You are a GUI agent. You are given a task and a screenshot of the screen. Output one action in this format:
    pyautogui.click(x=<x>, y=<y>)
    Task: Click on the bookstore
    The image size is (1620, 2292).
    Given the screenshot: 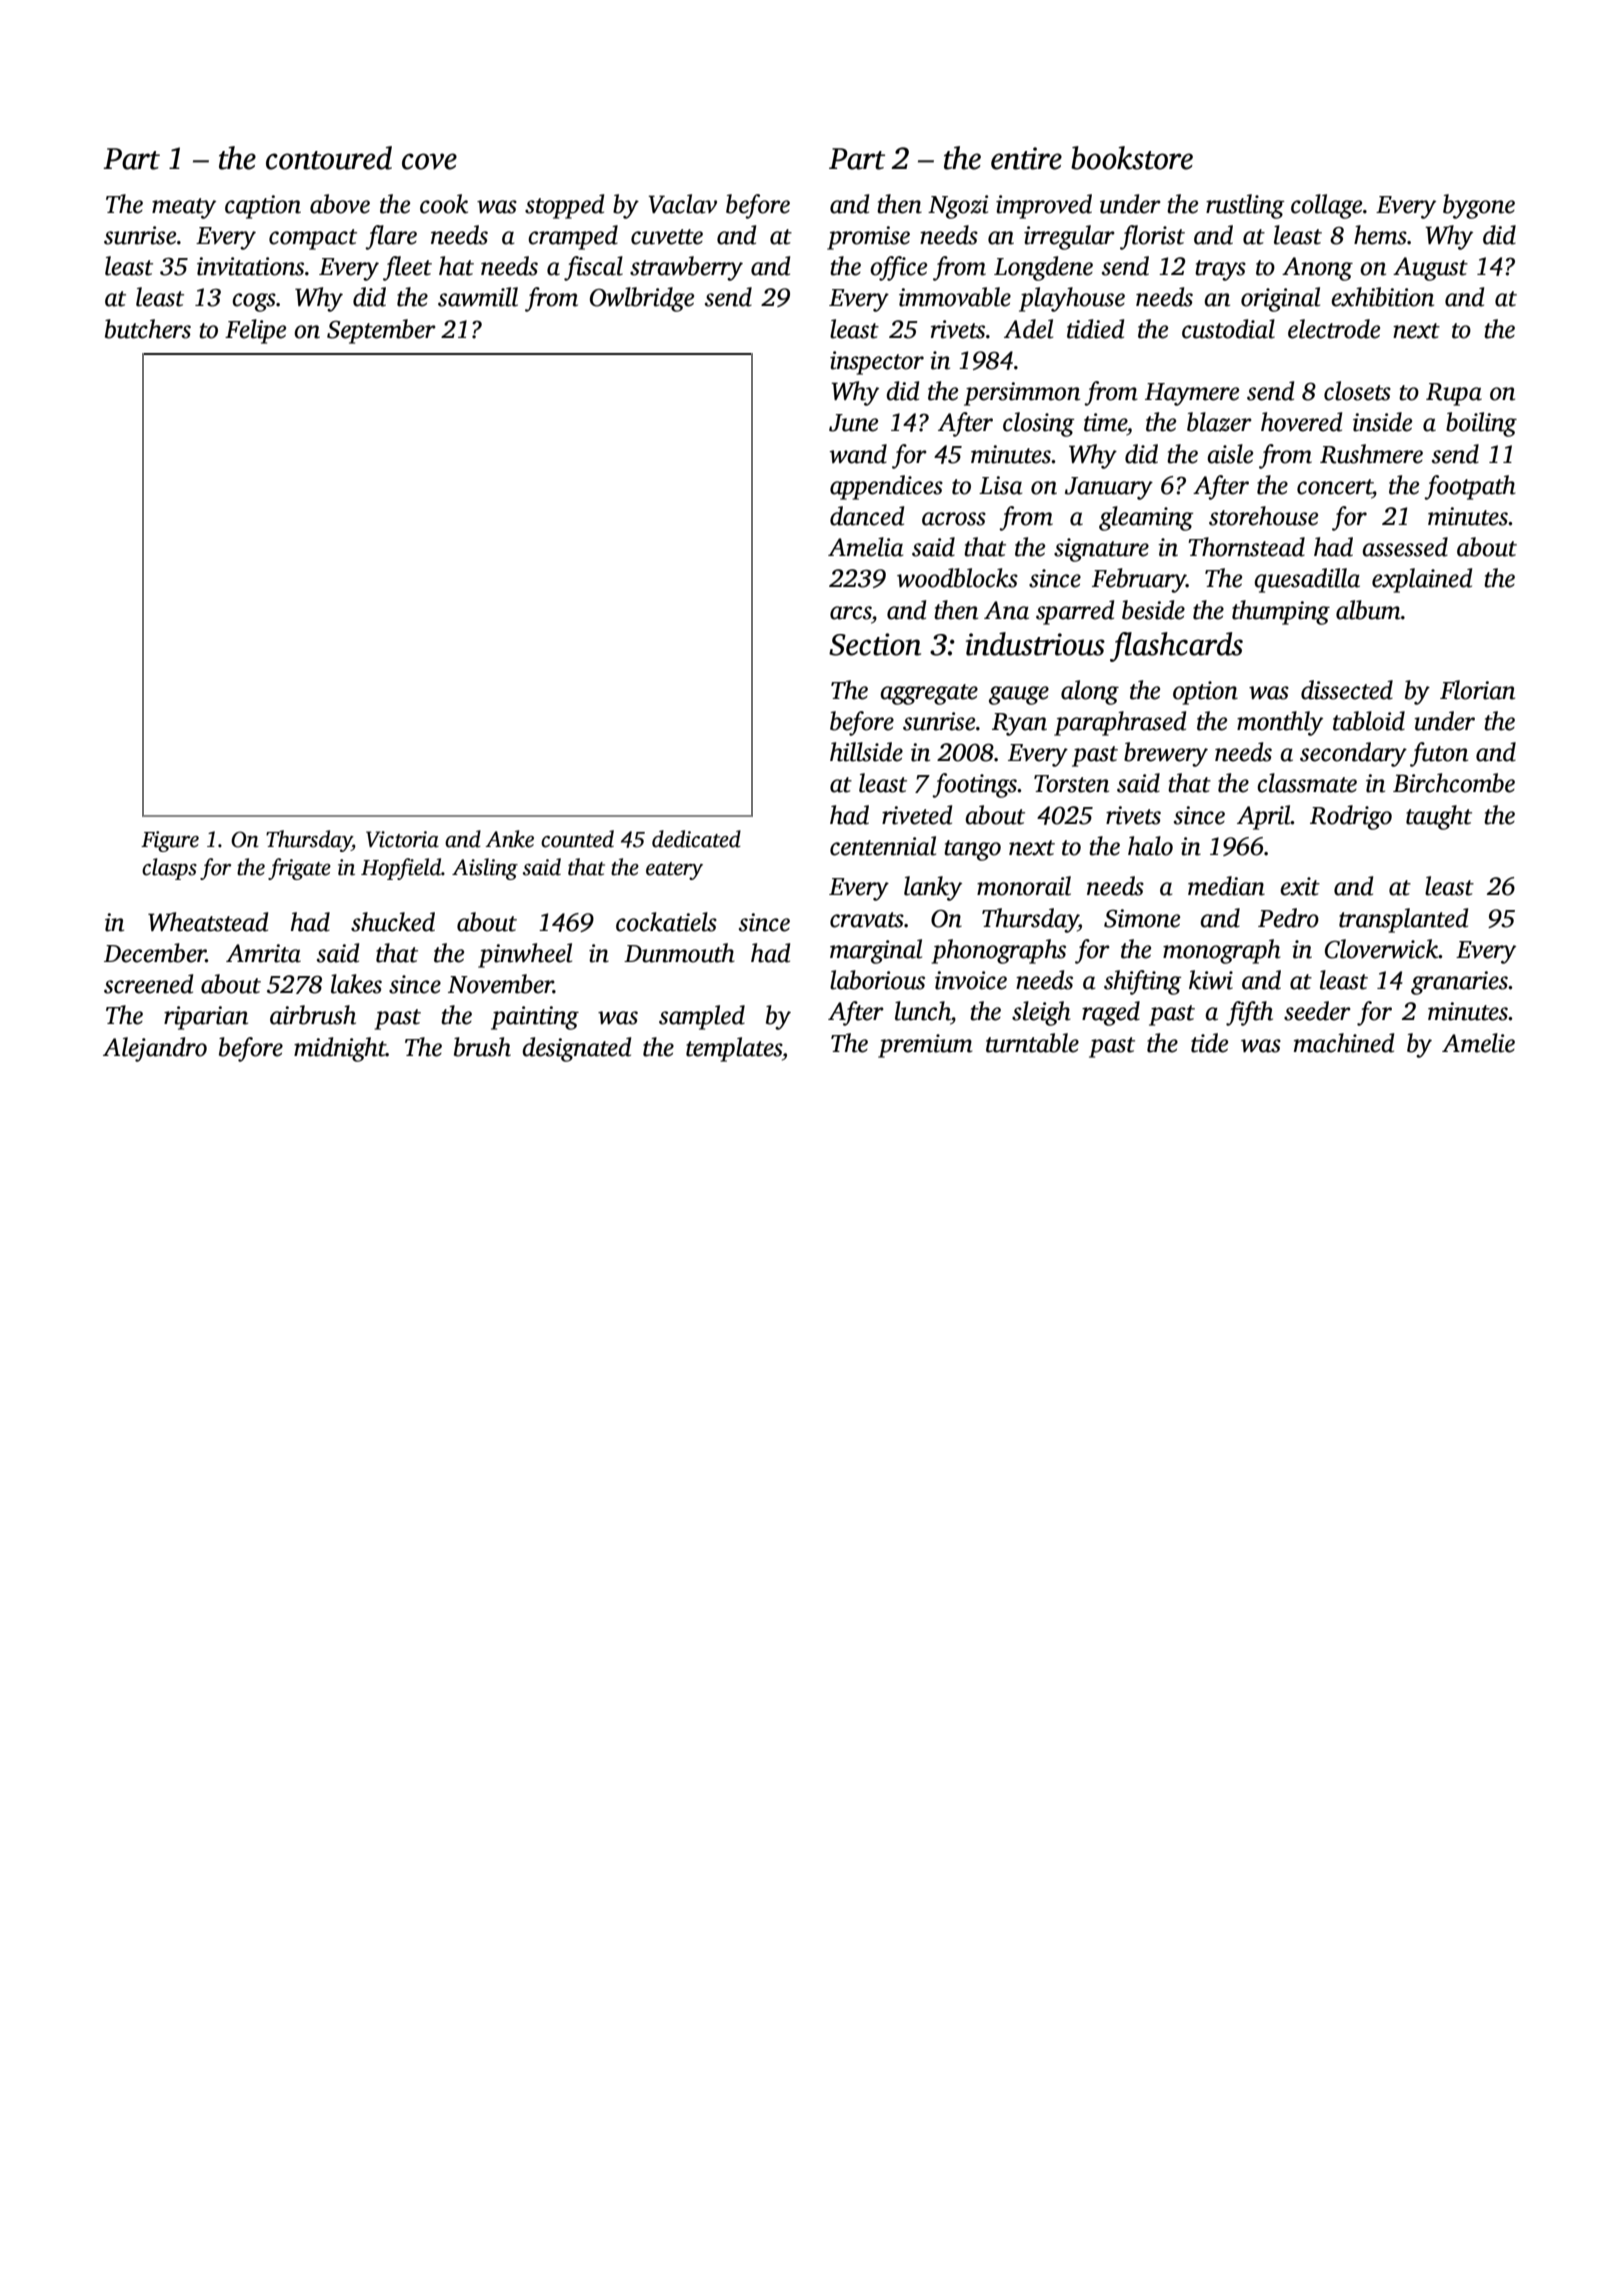 What is the action you would take?
    pyautogui.click(x=1132, y=158)
